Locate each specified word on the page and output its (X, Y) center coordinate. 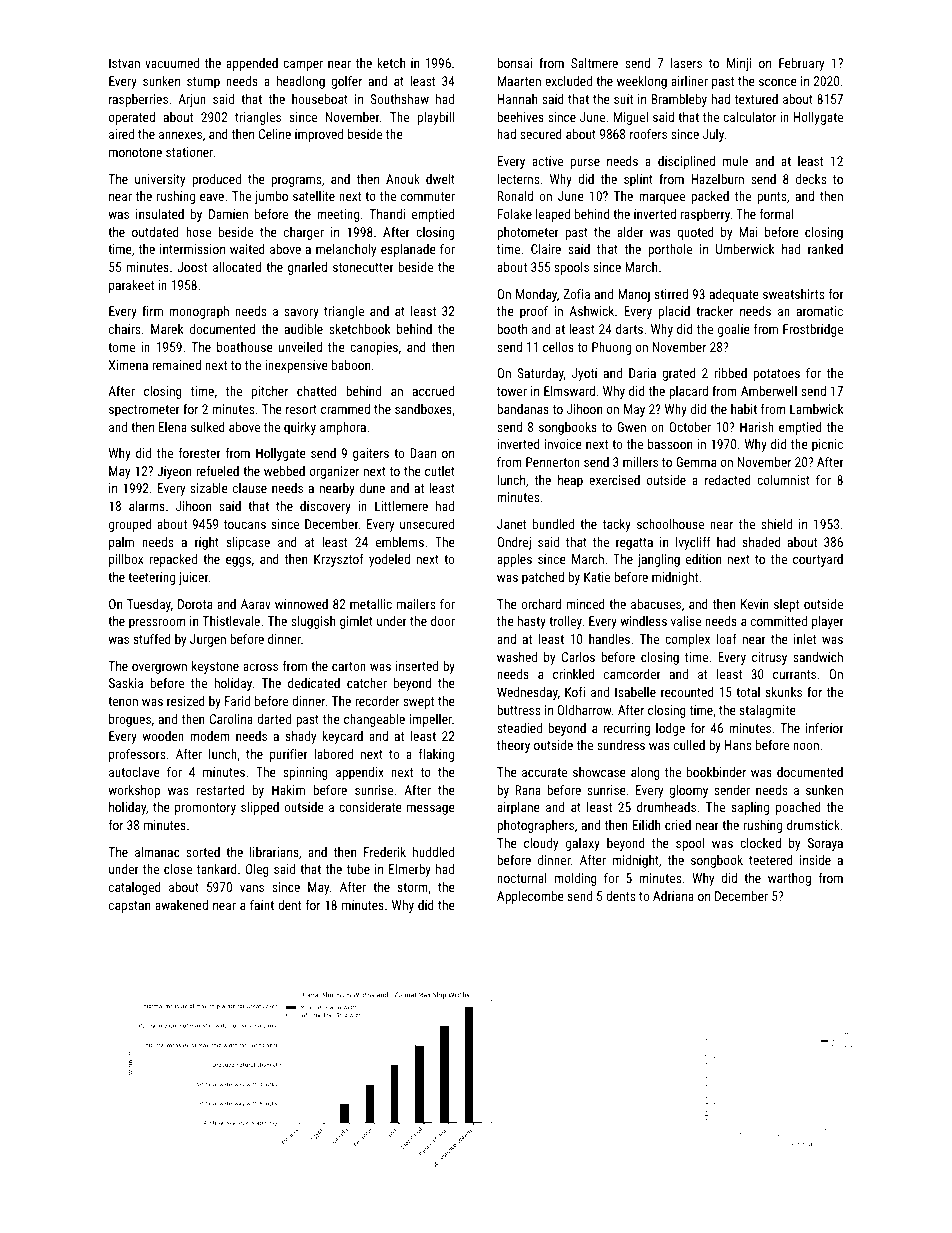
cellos (558, 347)
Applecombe (530, 897)
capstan (129, 907)
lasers (686, 63)
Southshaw (399, 99)
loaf (726, 638)
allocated (237, 267)
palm (121, 543)
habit (744, 409)
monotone (135, 152)
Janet (512, 524)
